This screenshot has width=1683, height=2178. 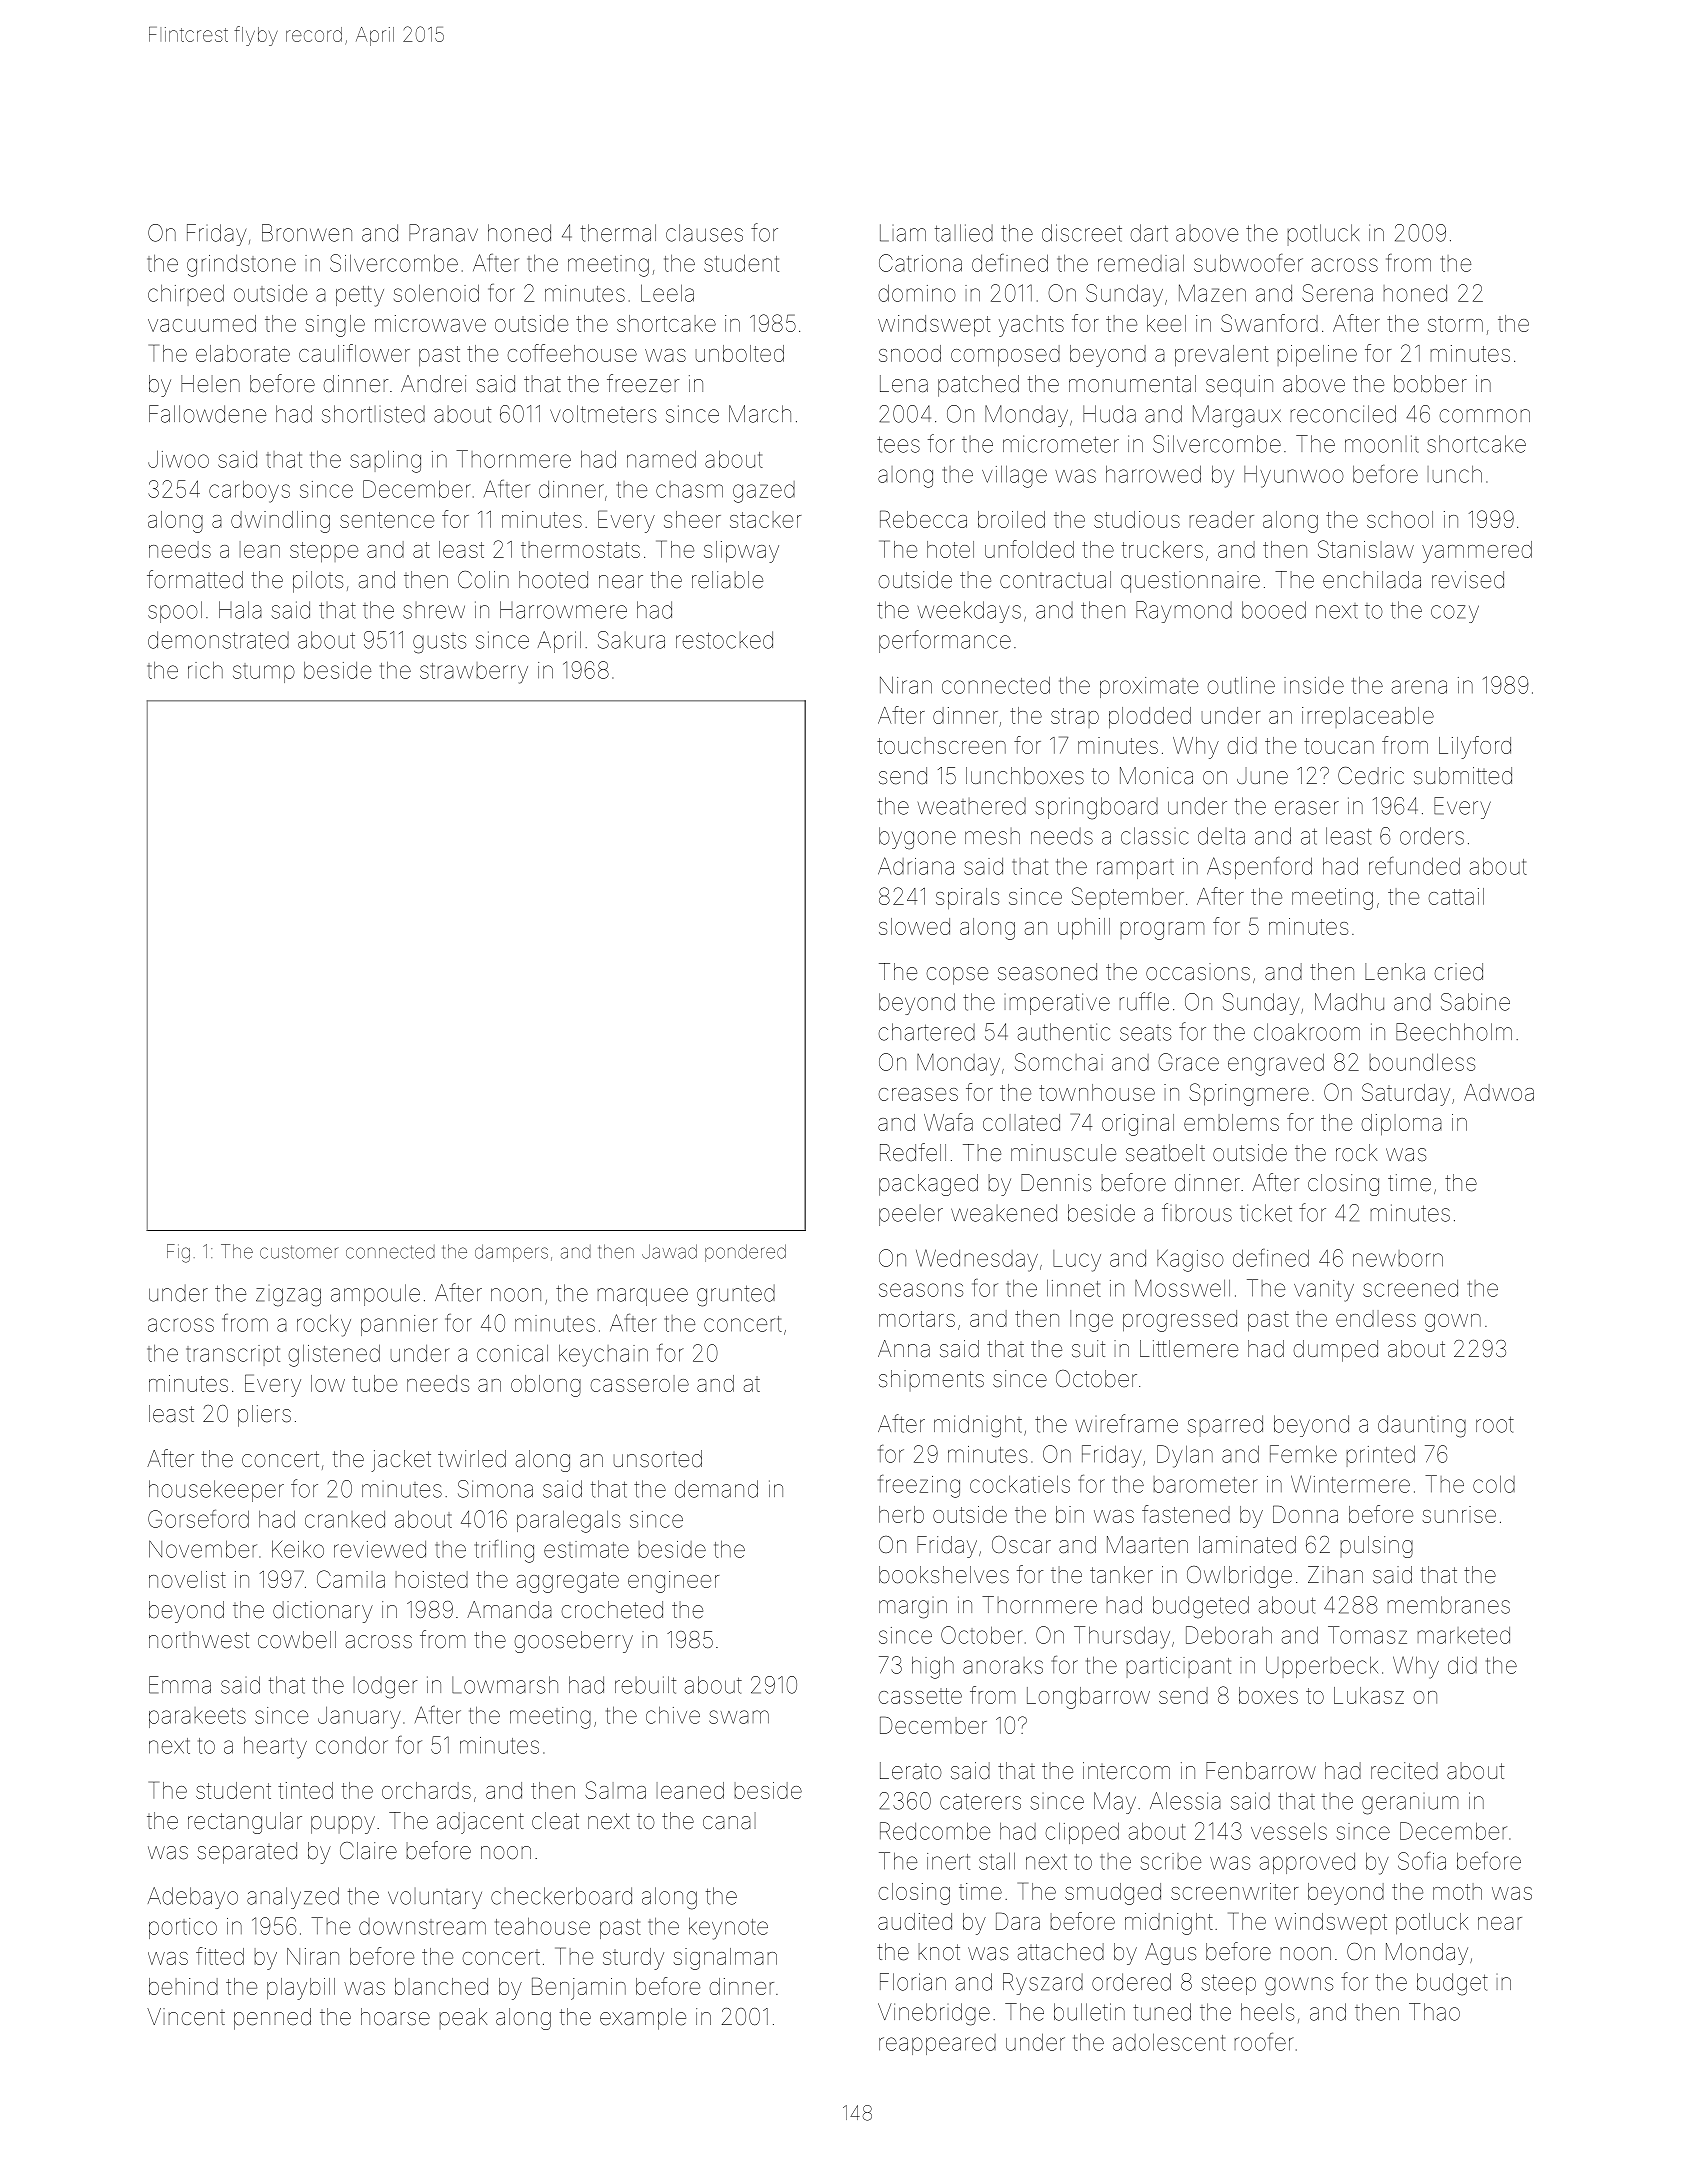 What do you see at coordinates (1477, 552) in the screenshot?
I see `yammered` at bounding box center [1477, 552].
